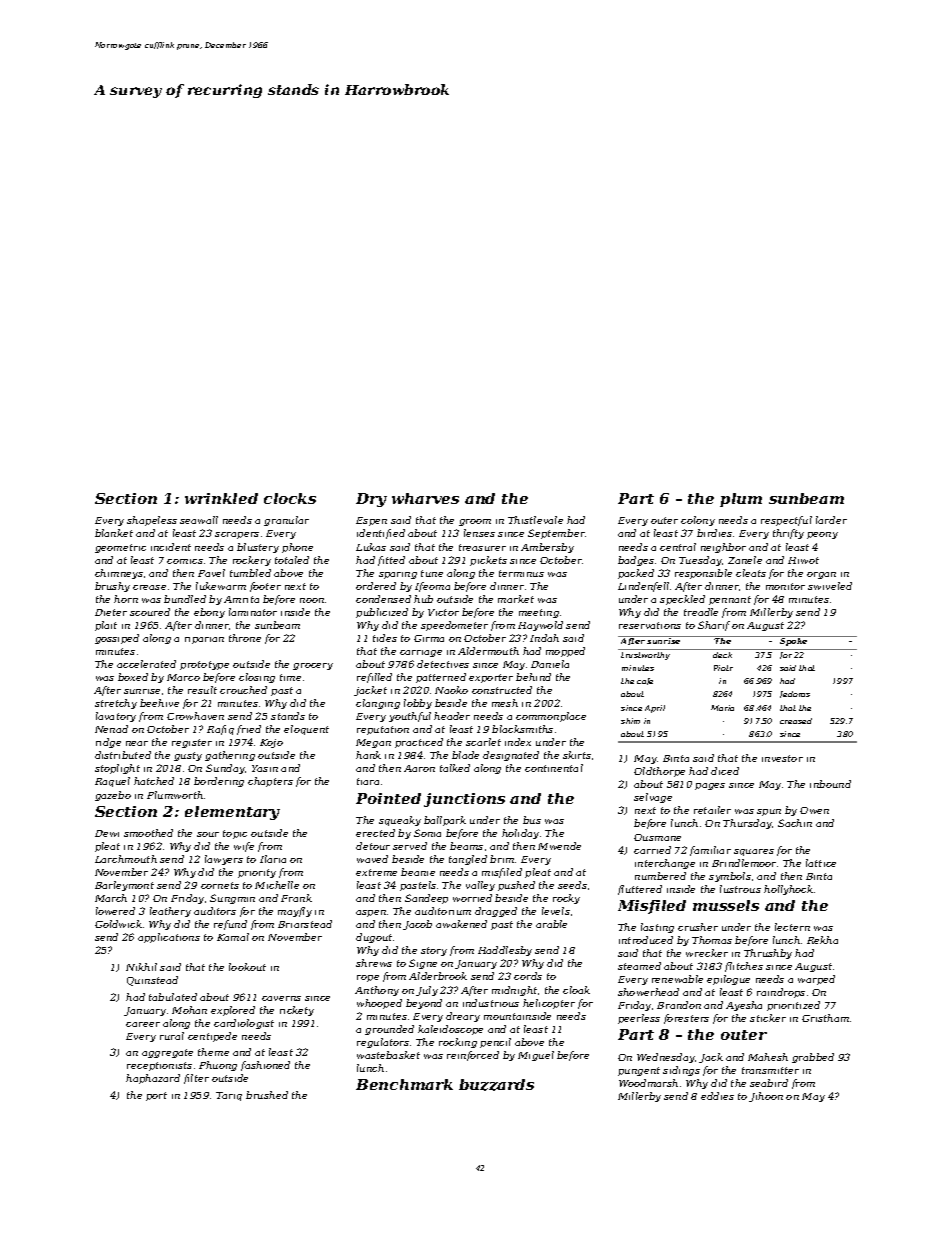 Image resolution: width=952 pixels, height=1233 pixels. What do you see at coordinates (813, 1058) in the image?
I see `grabbed` at bounding box center [813, 1058].
